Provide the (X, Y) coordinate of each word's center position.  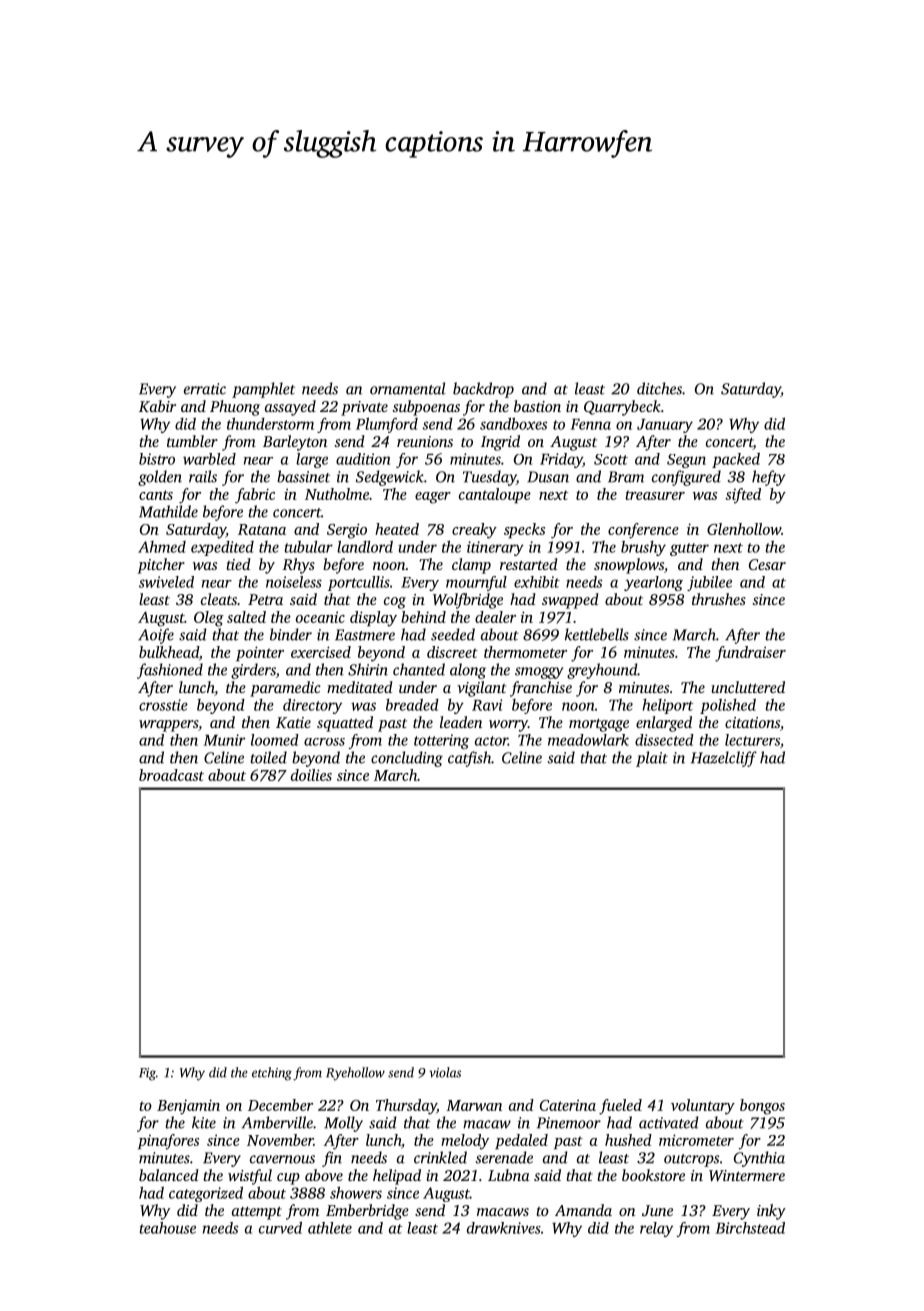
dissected (664, 740)
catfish (469, 759)
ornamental (408, 388)
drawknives (504, 1228)
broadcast (171, 775)
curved (280, 1228)
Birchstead (750, 1228)
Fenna (591, 424)
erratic (205, 389)
